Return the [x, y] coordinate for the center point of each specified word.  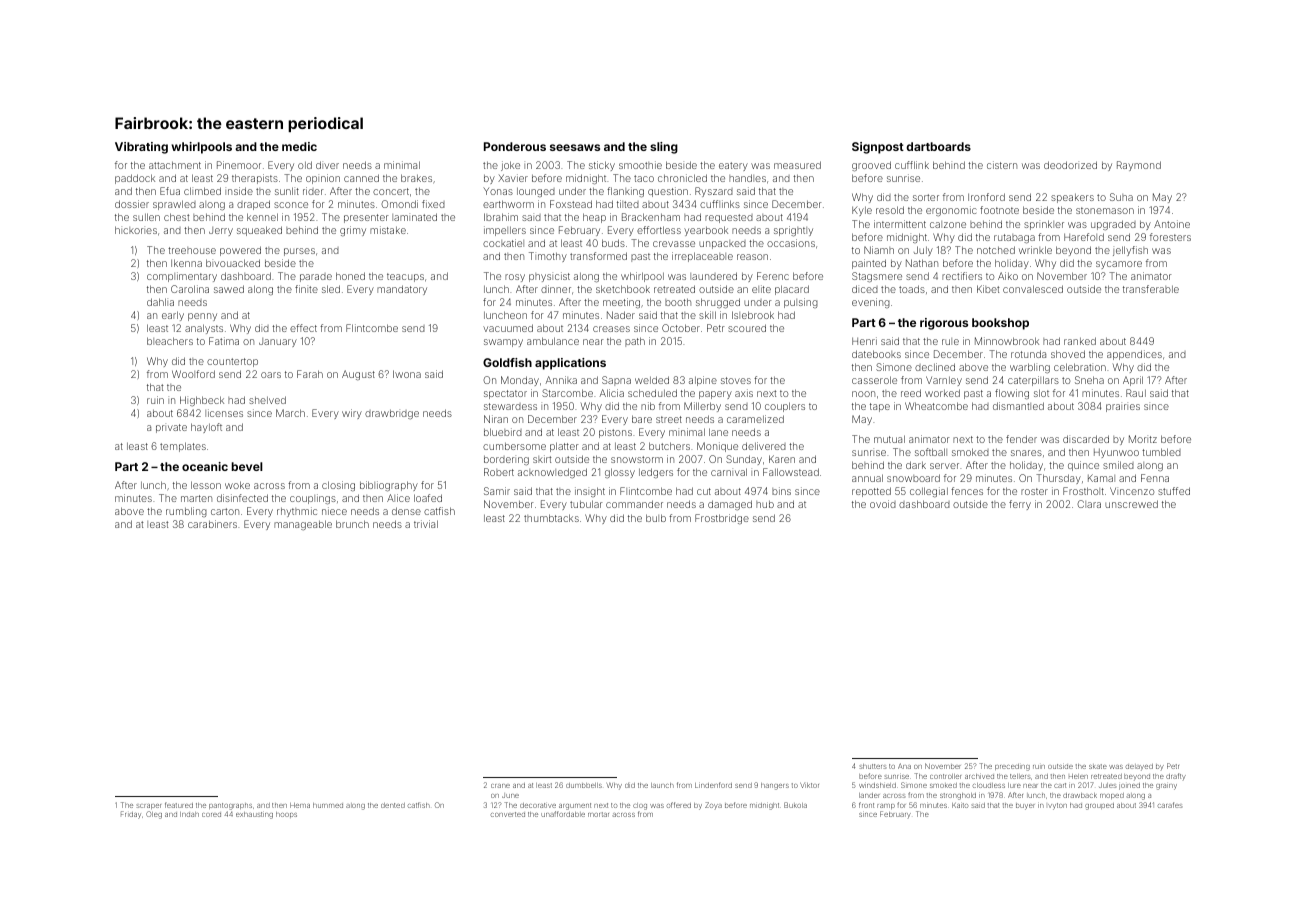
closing [338, 486]
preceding [1012, 767]
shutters [873, 766]
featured [179, 805]
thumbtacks [551, 518]
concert [391, 191]
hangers [775, 786]
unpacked [722, 244]
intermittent [900, 224]
